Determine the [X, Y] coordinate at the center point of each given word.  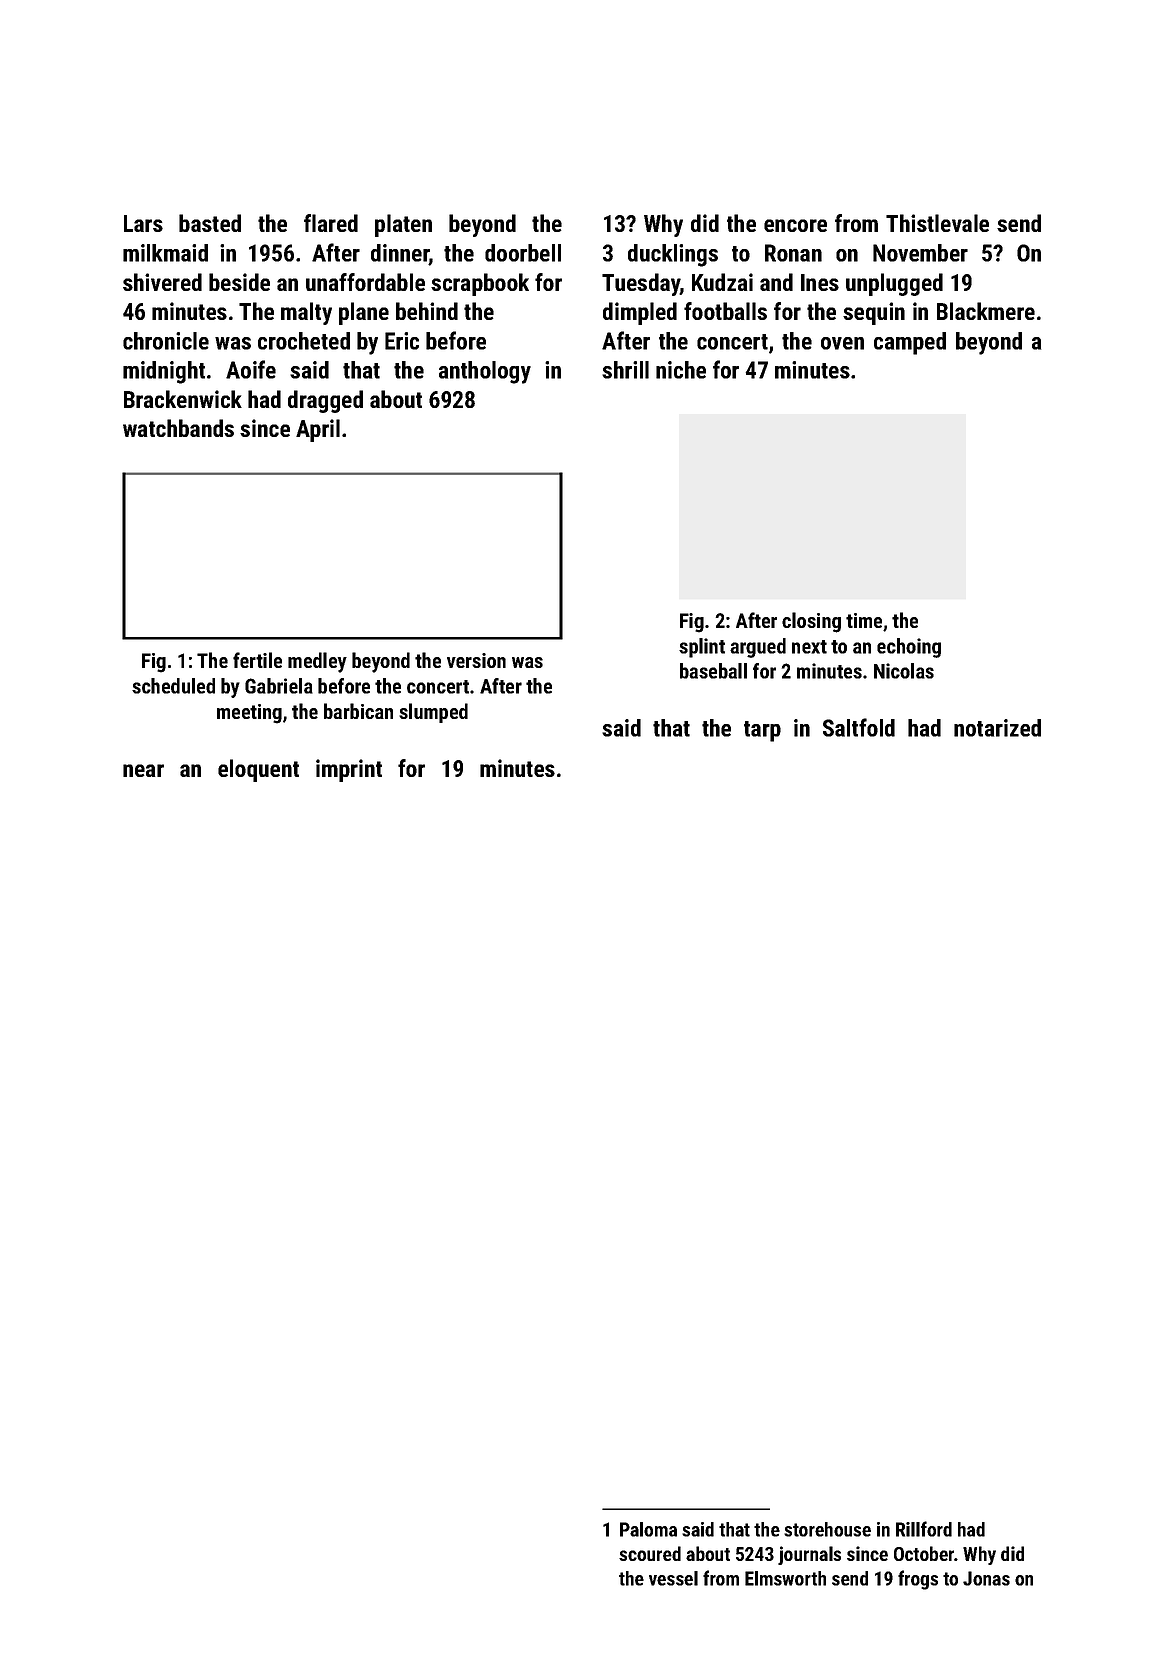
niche [681, 370]
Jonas [986, 1578]
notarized [997, 728]
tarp [762, 731]
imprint [349, 770]
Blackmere [986, 311]
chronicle [166, 341]
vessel [673, 1578]
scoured [650, 1553]
